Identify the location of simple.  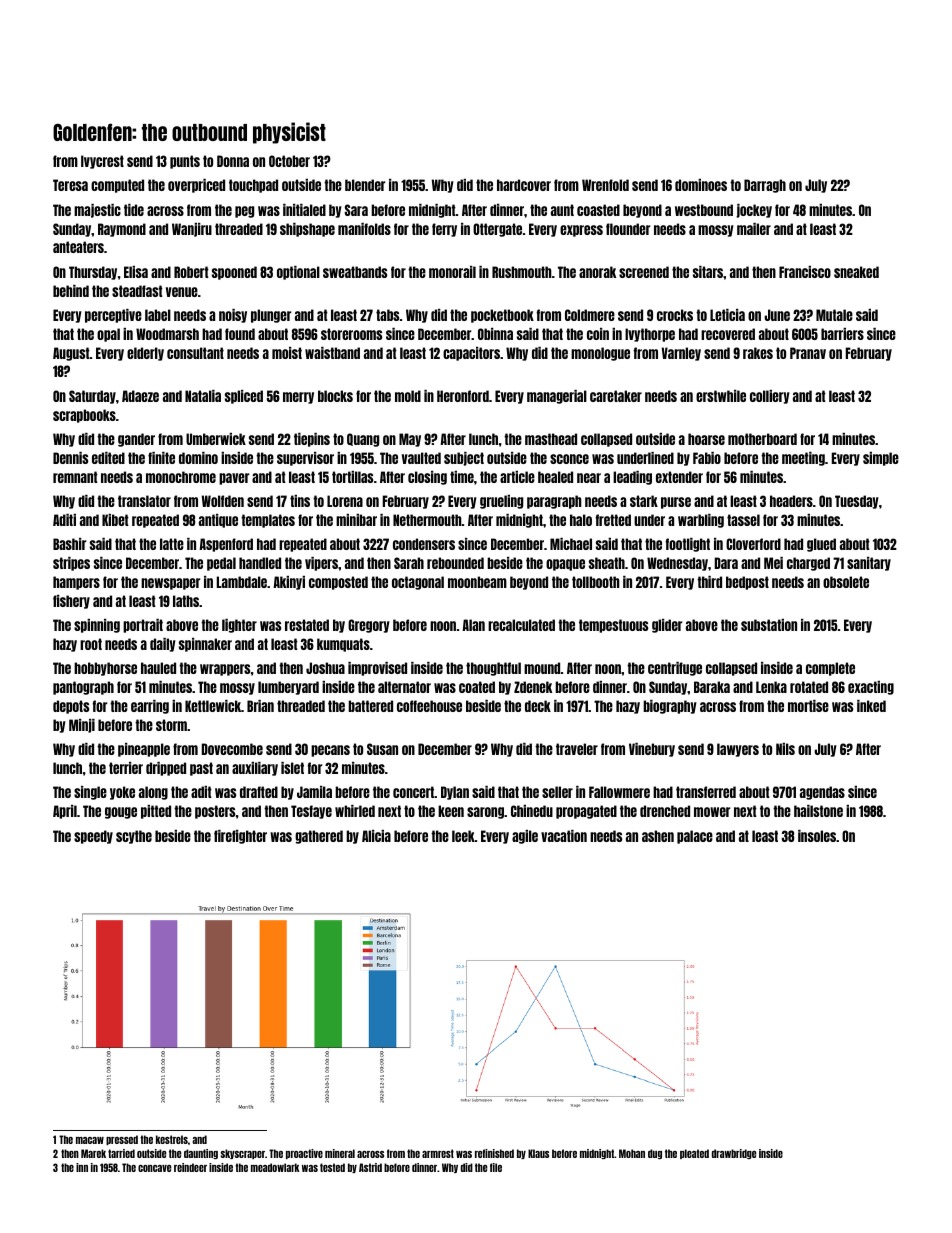
(881, 459).
